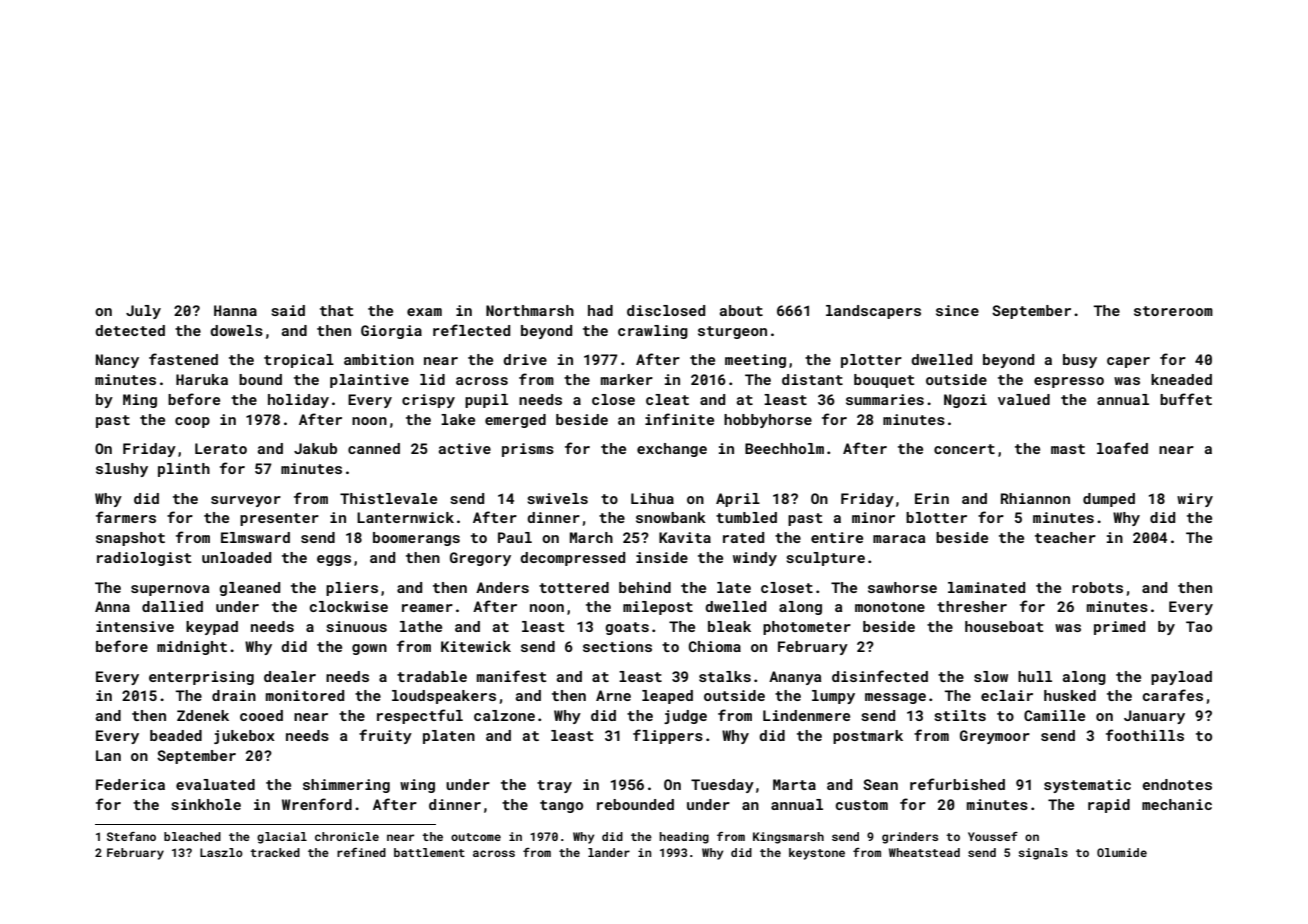 The image size is (1308, 924). Describe the element at coordinates (600, 310) in the screenshot. I see `had` at that location.
